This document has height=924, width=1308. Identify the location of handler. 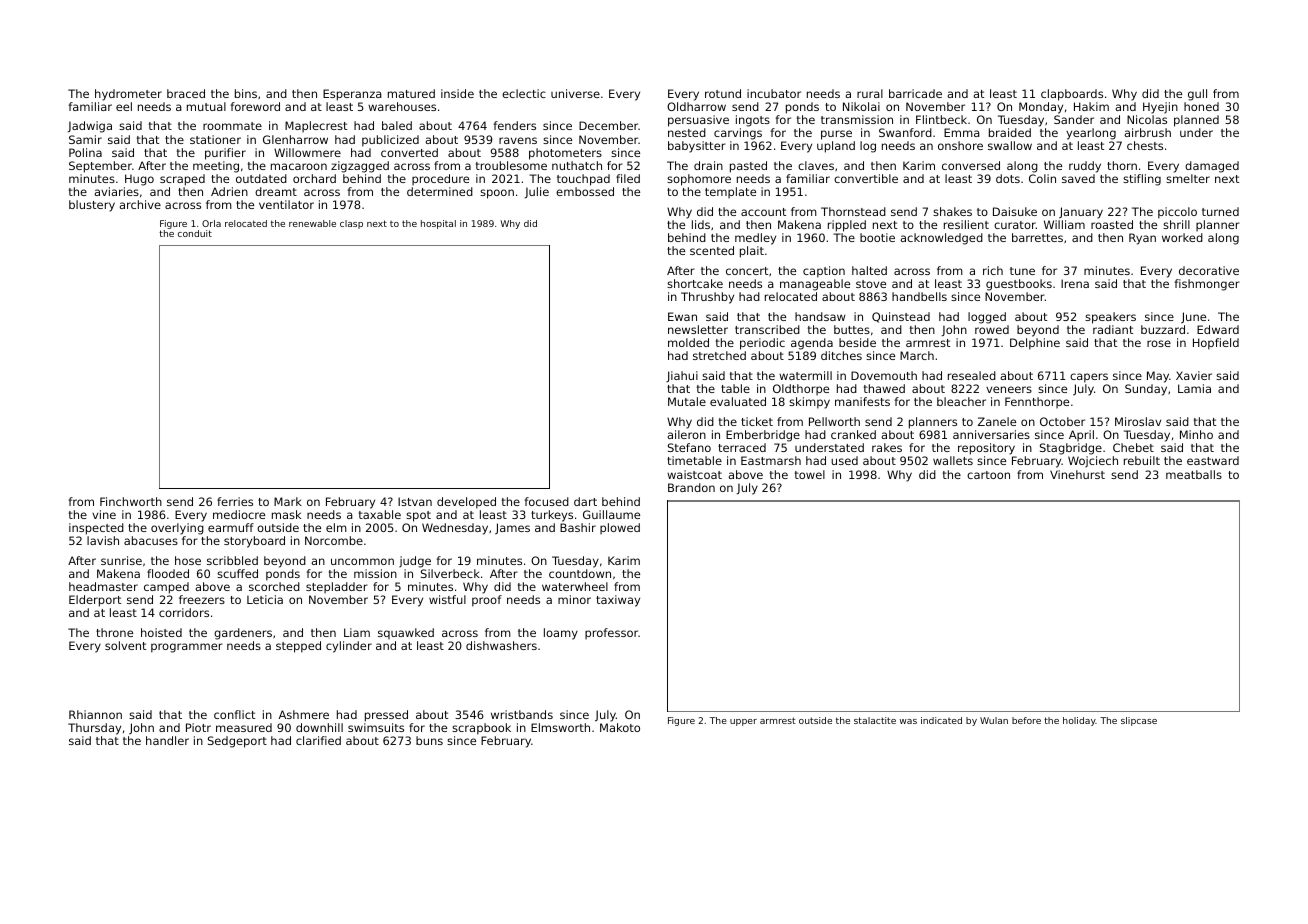
(167, 740).
